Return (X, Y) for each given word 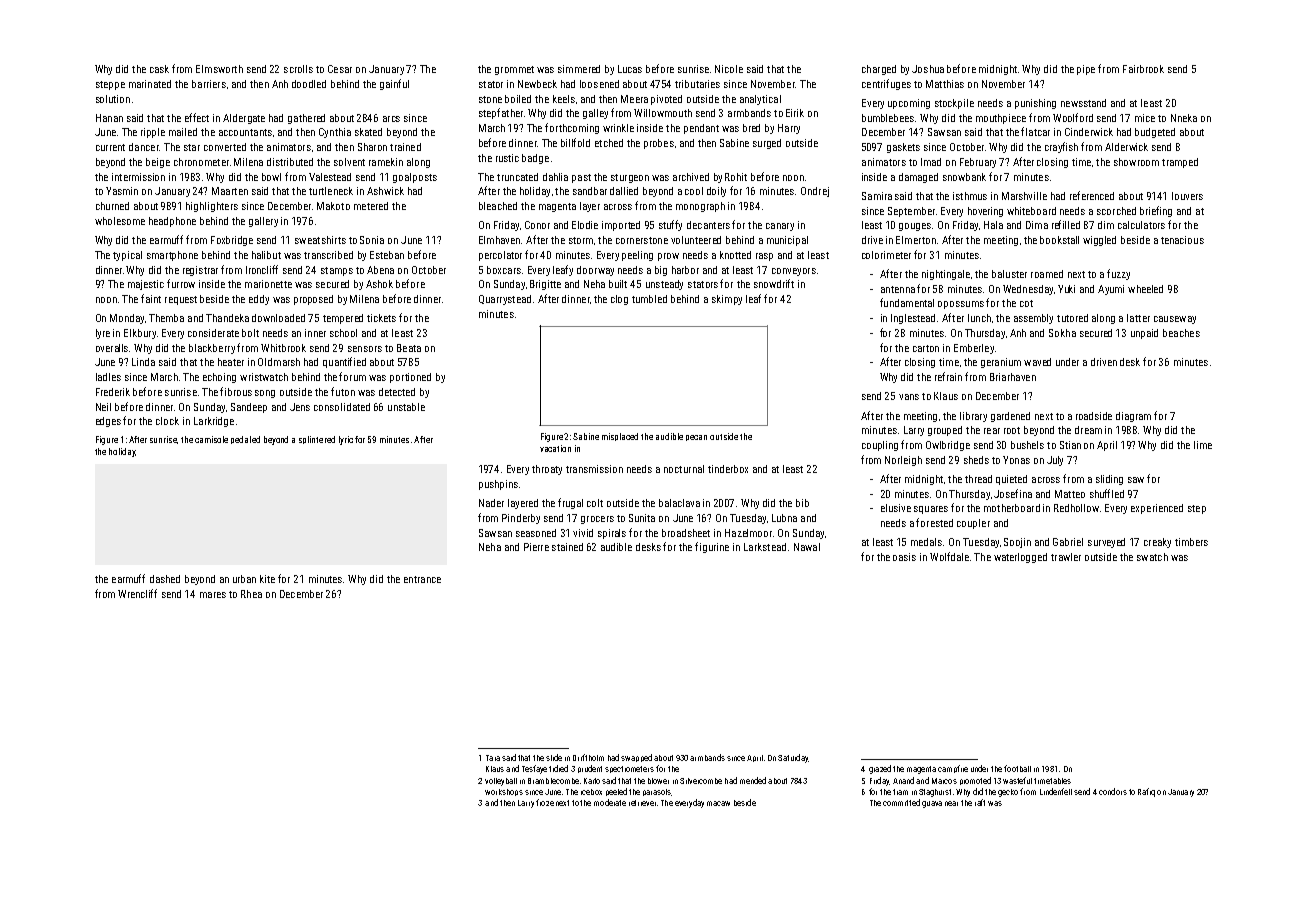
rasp (764, 257)
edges (108, 422)
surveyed (1106, 543)
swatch (1152, 557)
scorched (1116, 211)
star (192, 147)
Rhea (251, 594)
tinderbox (728, 469)
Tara (493, 758)
